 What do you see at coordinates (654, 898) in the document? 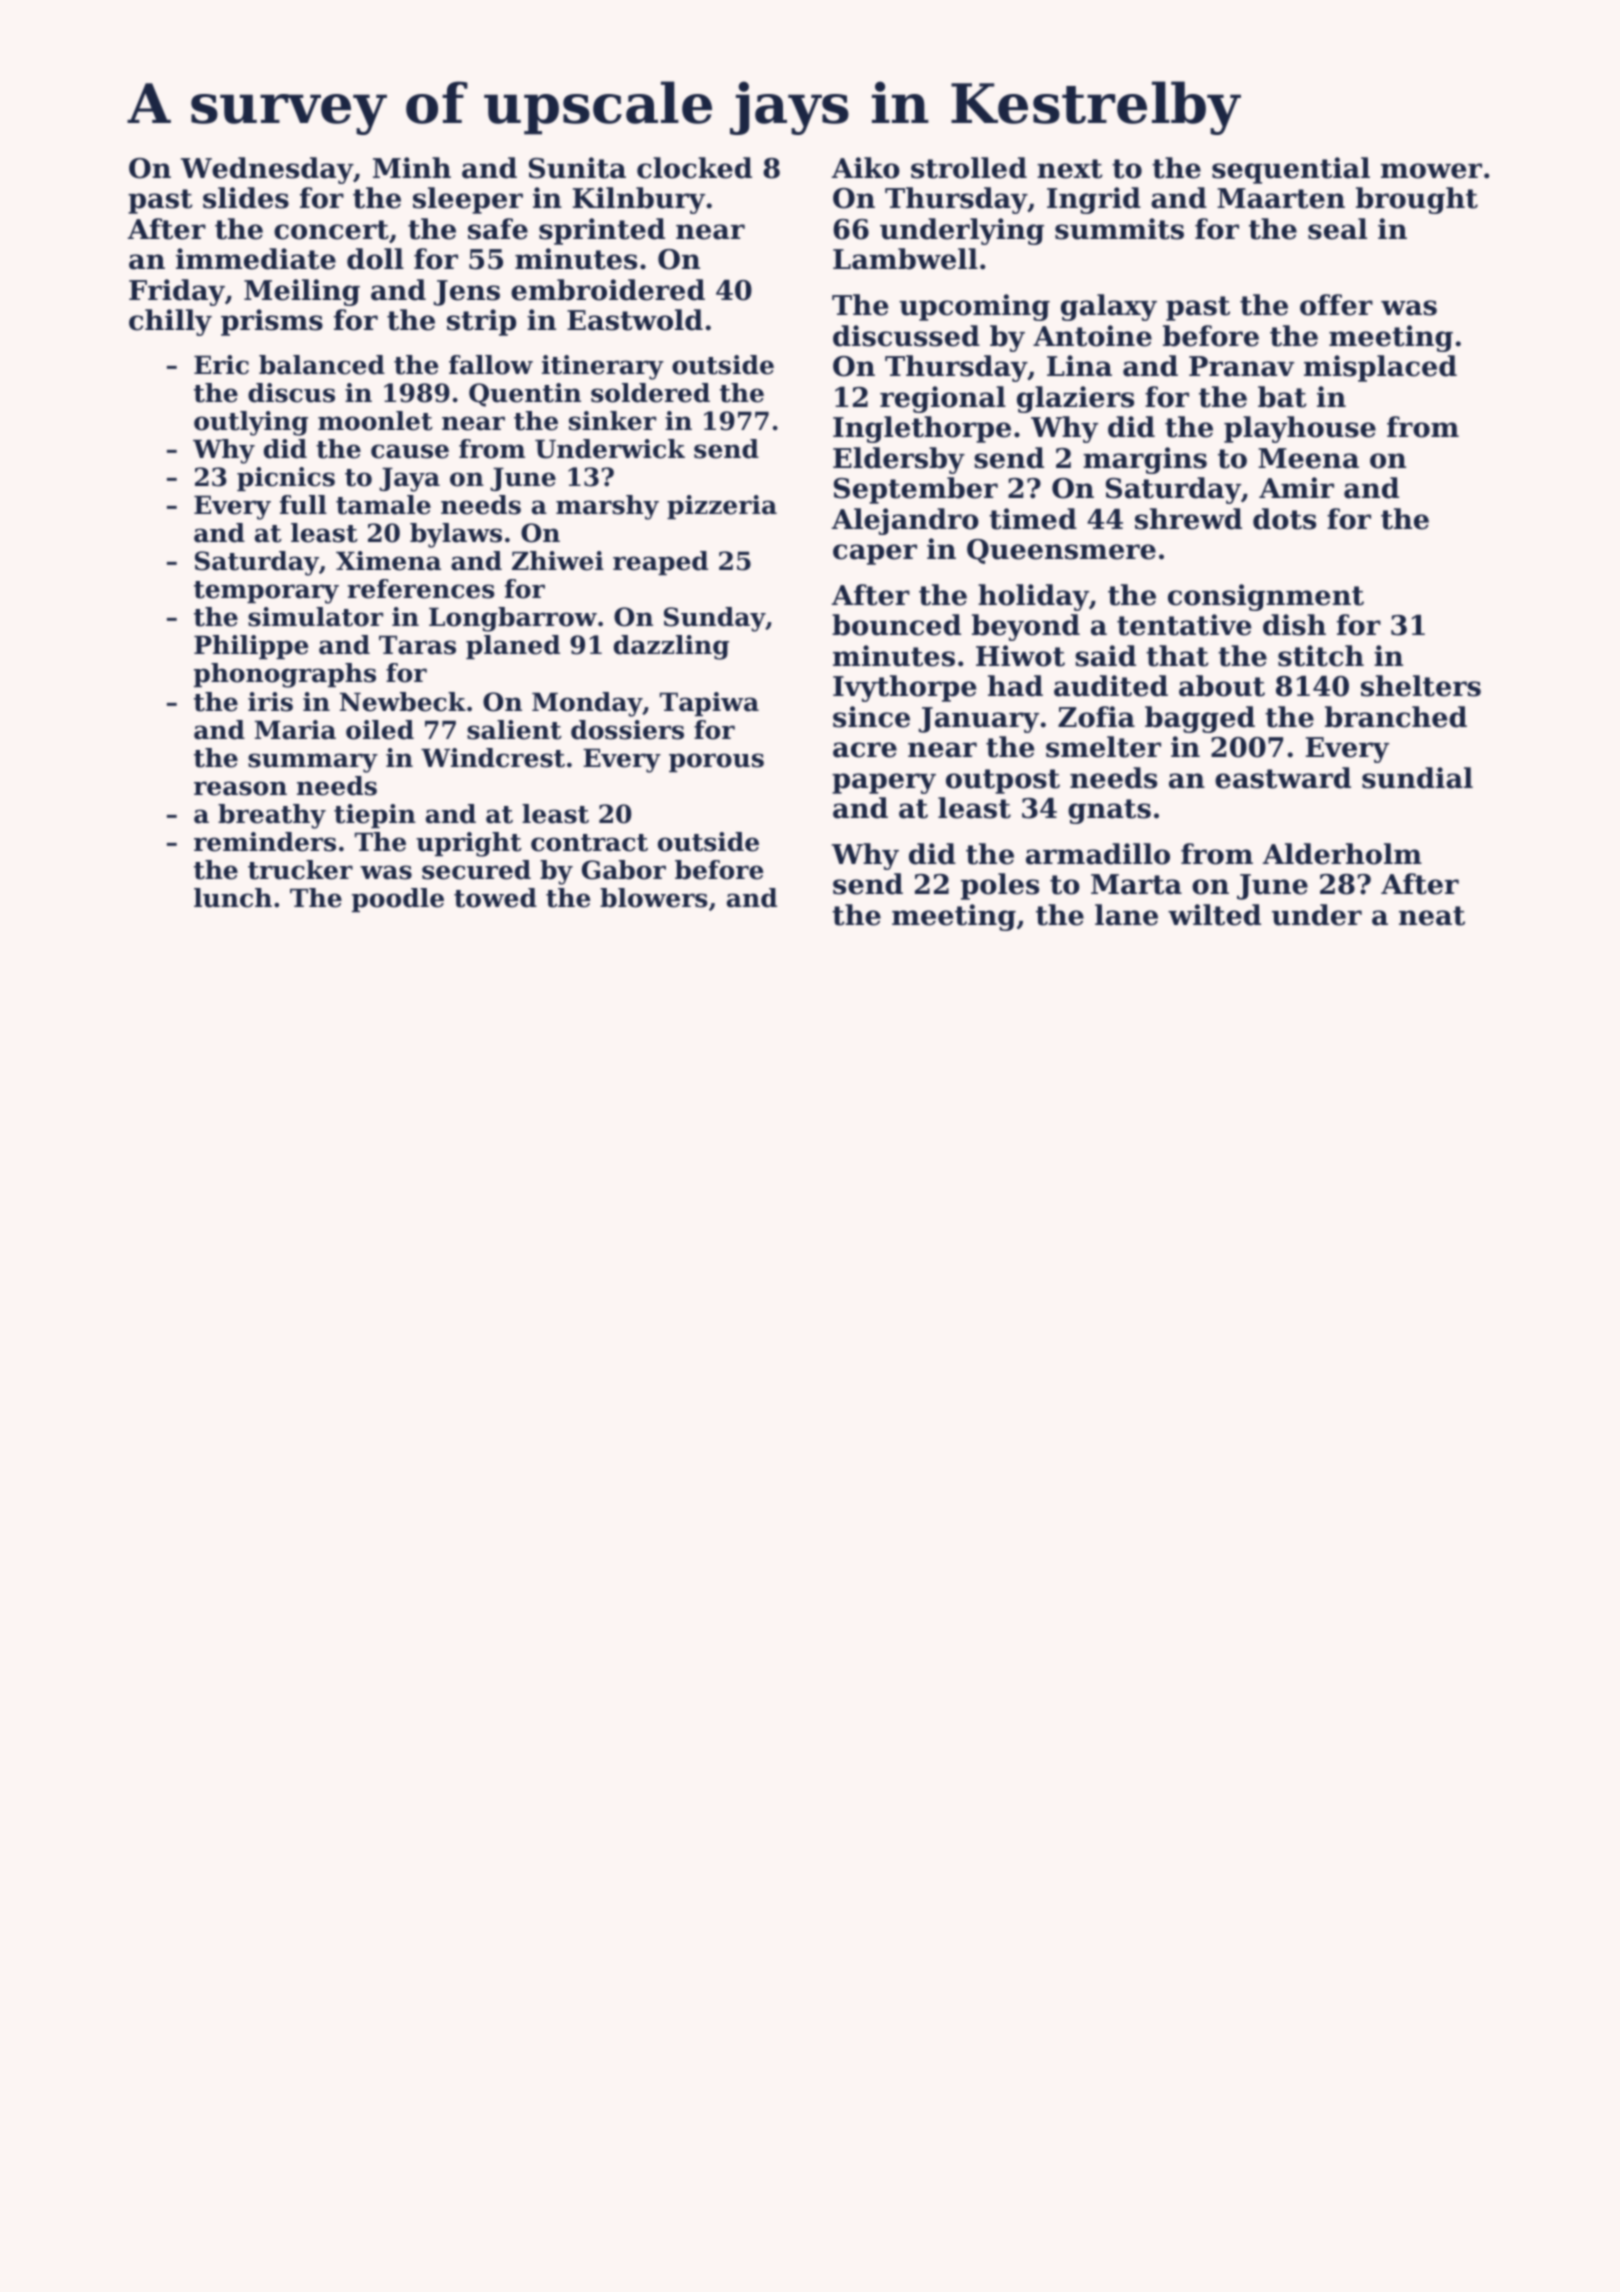
I see `blowers` at bounding box center [654, 898].
